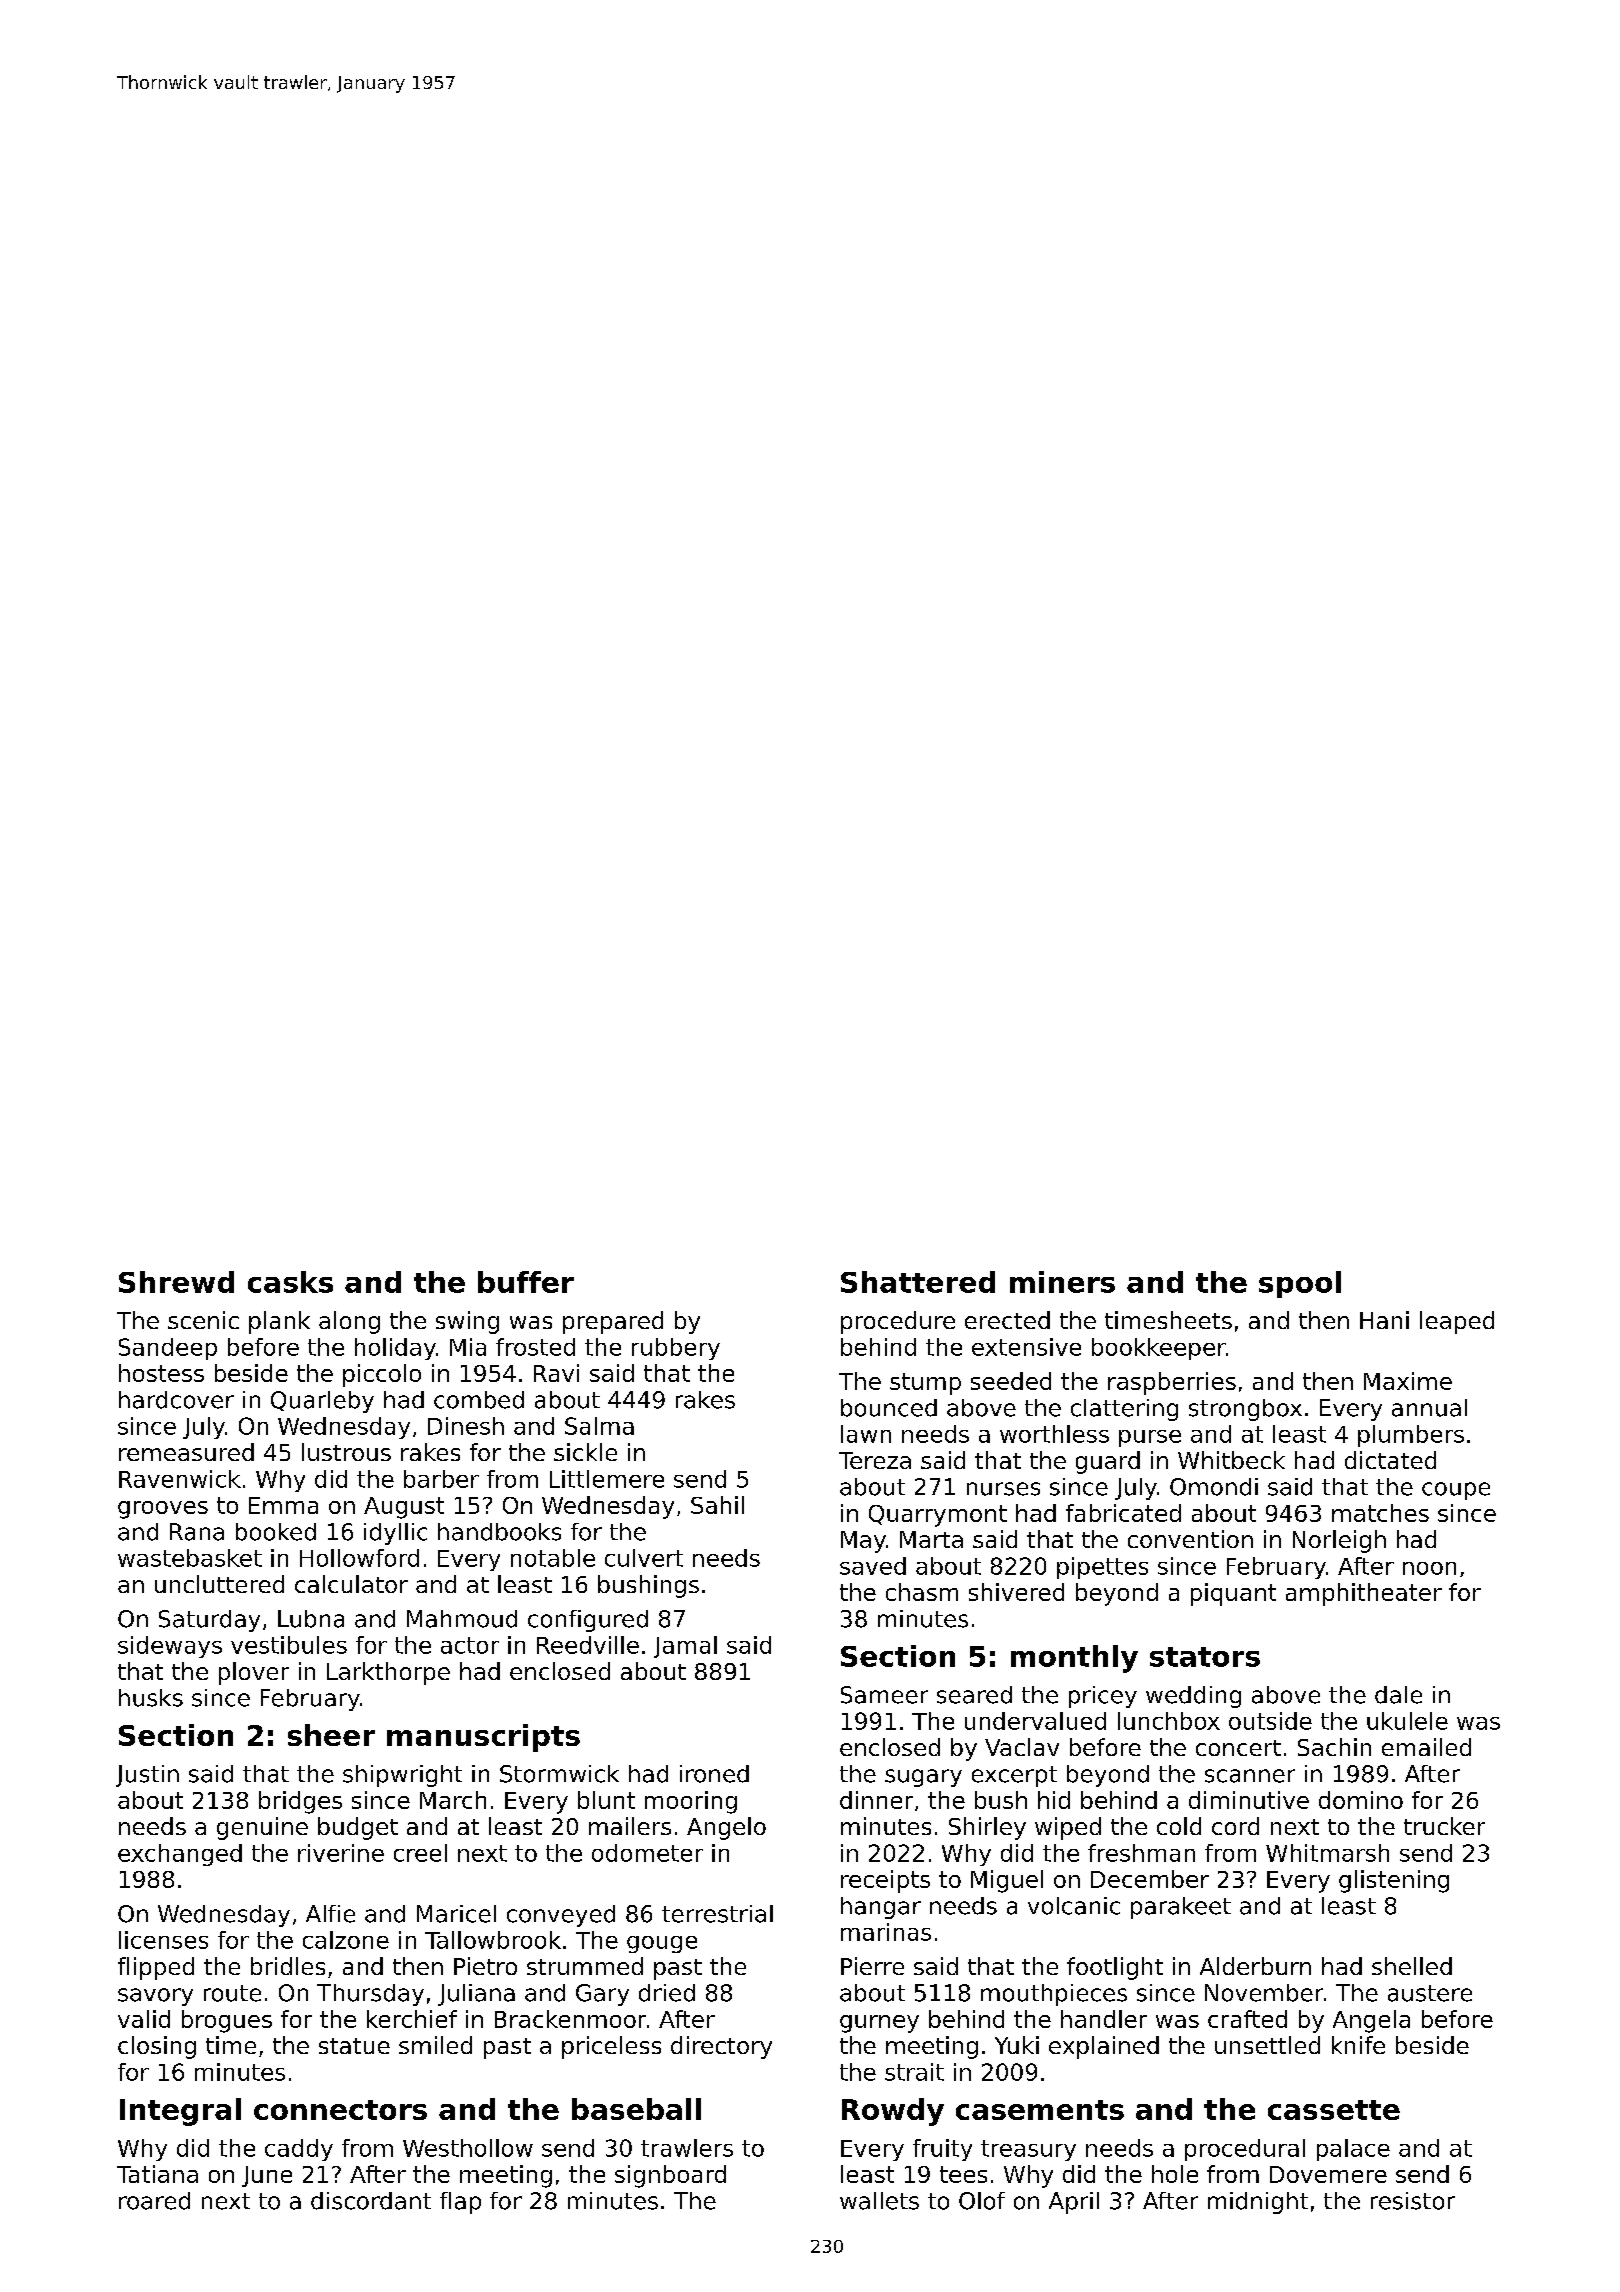 This screenshot has height=2292, width=1620. I want to click on caddy, so click(299, 2150).
